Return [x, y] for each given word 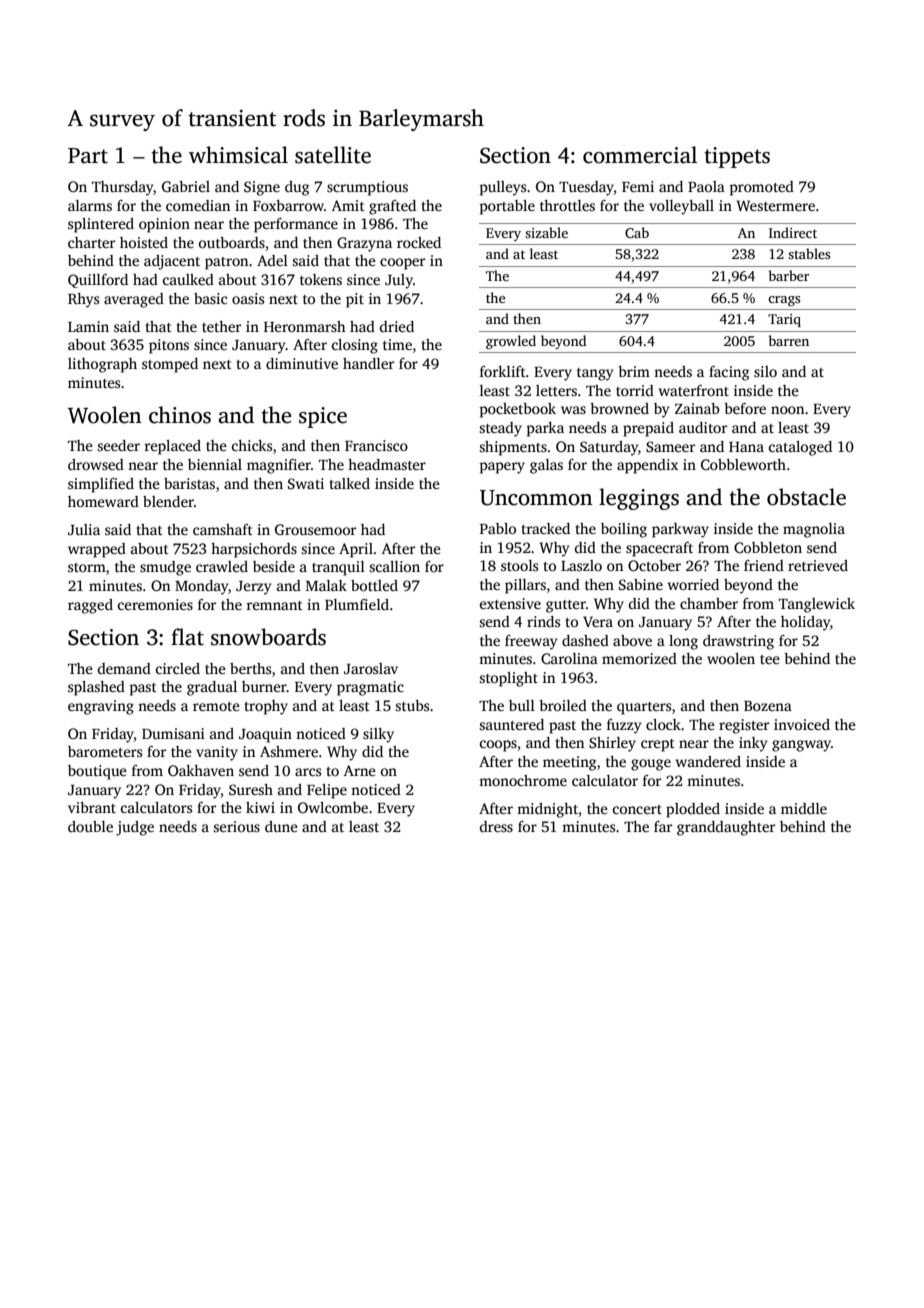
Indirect [793, 232]
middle [804, 808]
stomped [170, 365]
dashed [585, 640]
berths [250, 668]
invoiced [802, 724]
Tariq [784, 320]
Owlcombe [333, 807]
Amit [348, 205]
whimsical [238, 155]
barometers [105, 751]
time [397, 344]
